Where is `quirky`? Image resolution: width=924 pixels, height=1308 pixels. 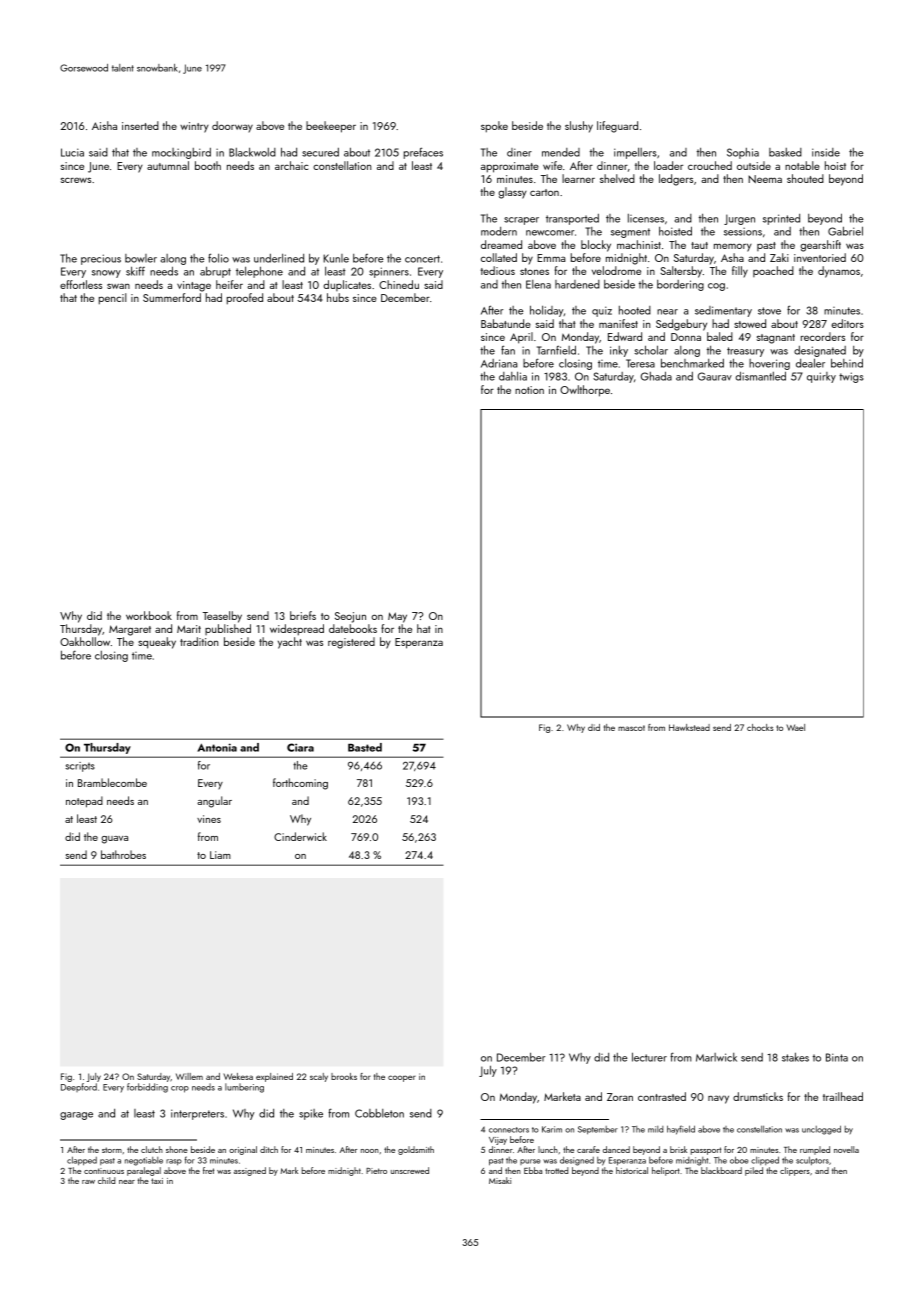 quirky is located at coordinates (821, 377).
